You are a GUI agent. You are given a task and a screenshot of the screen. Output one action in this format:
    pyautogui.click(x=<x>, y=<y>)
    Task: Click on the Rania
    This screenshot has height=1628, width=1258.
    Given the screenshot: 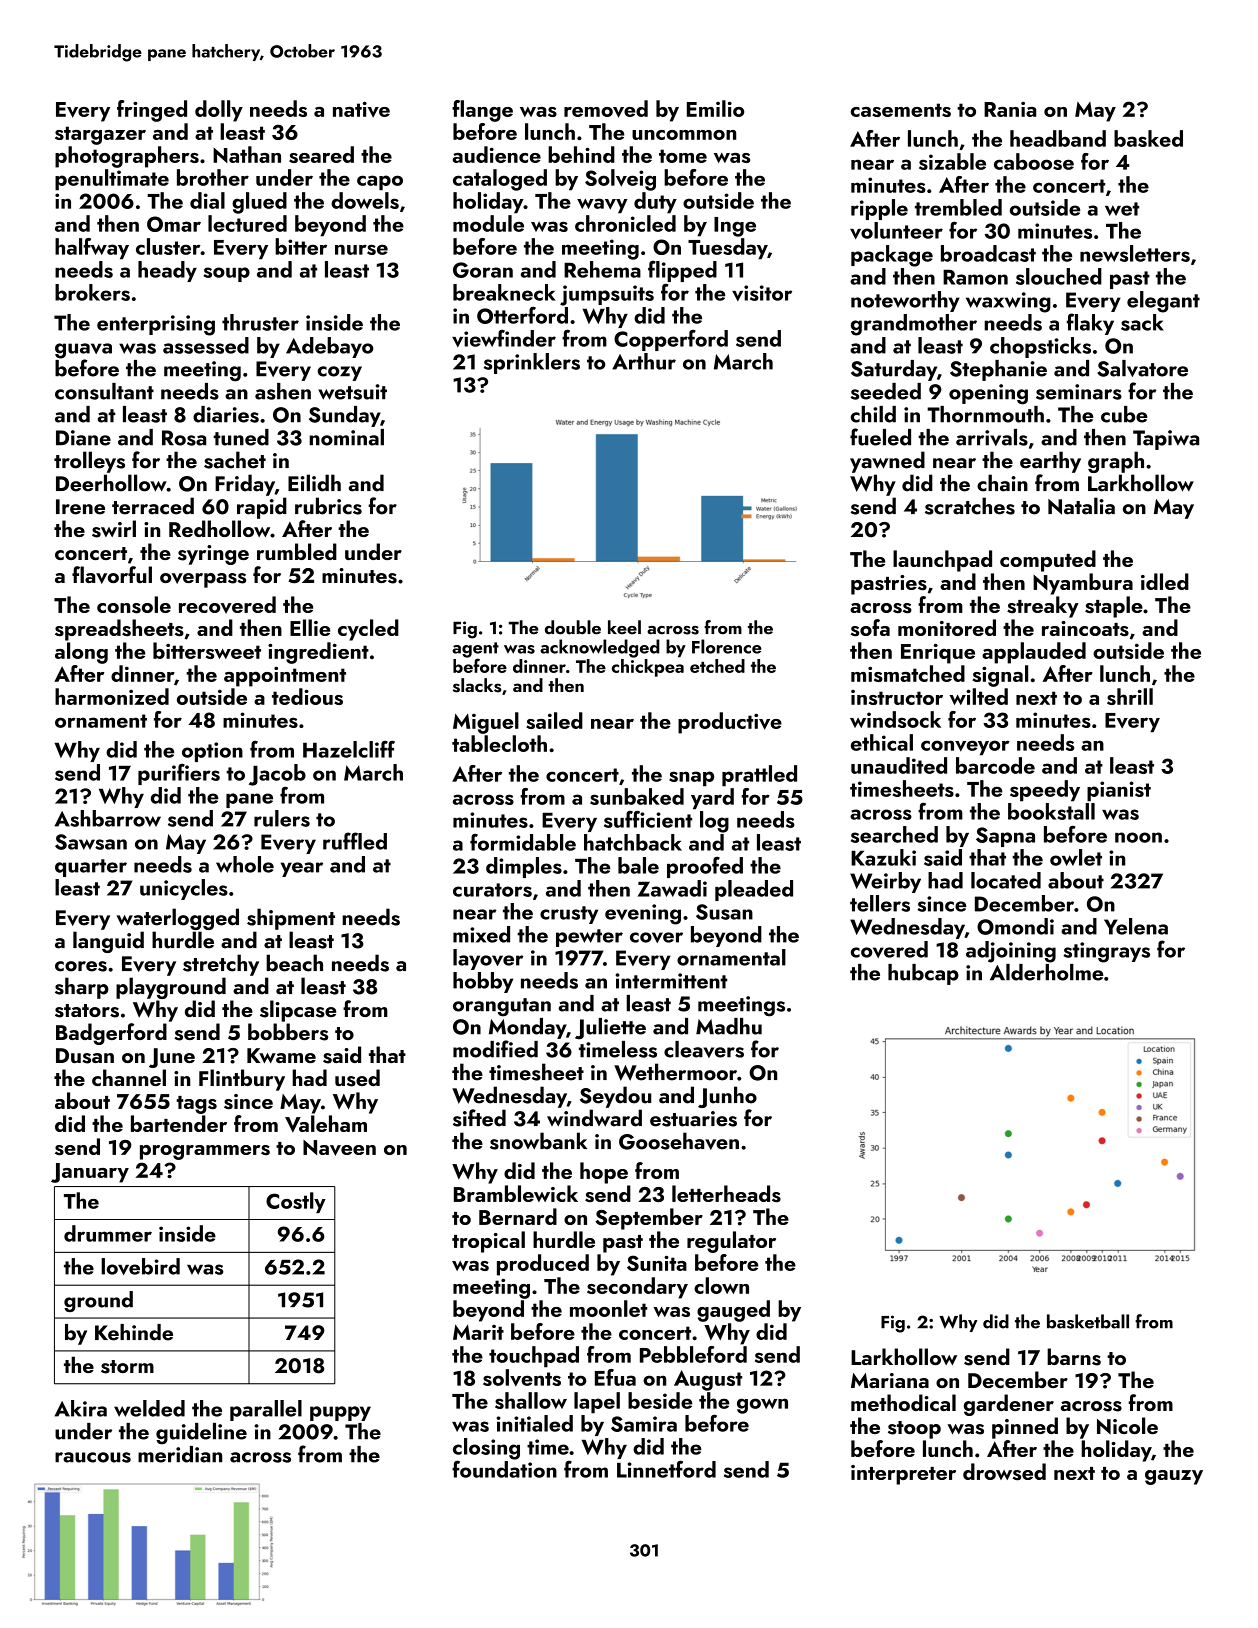 What is the action you would take?
    pyautogui.click(x=1010, y=109)
